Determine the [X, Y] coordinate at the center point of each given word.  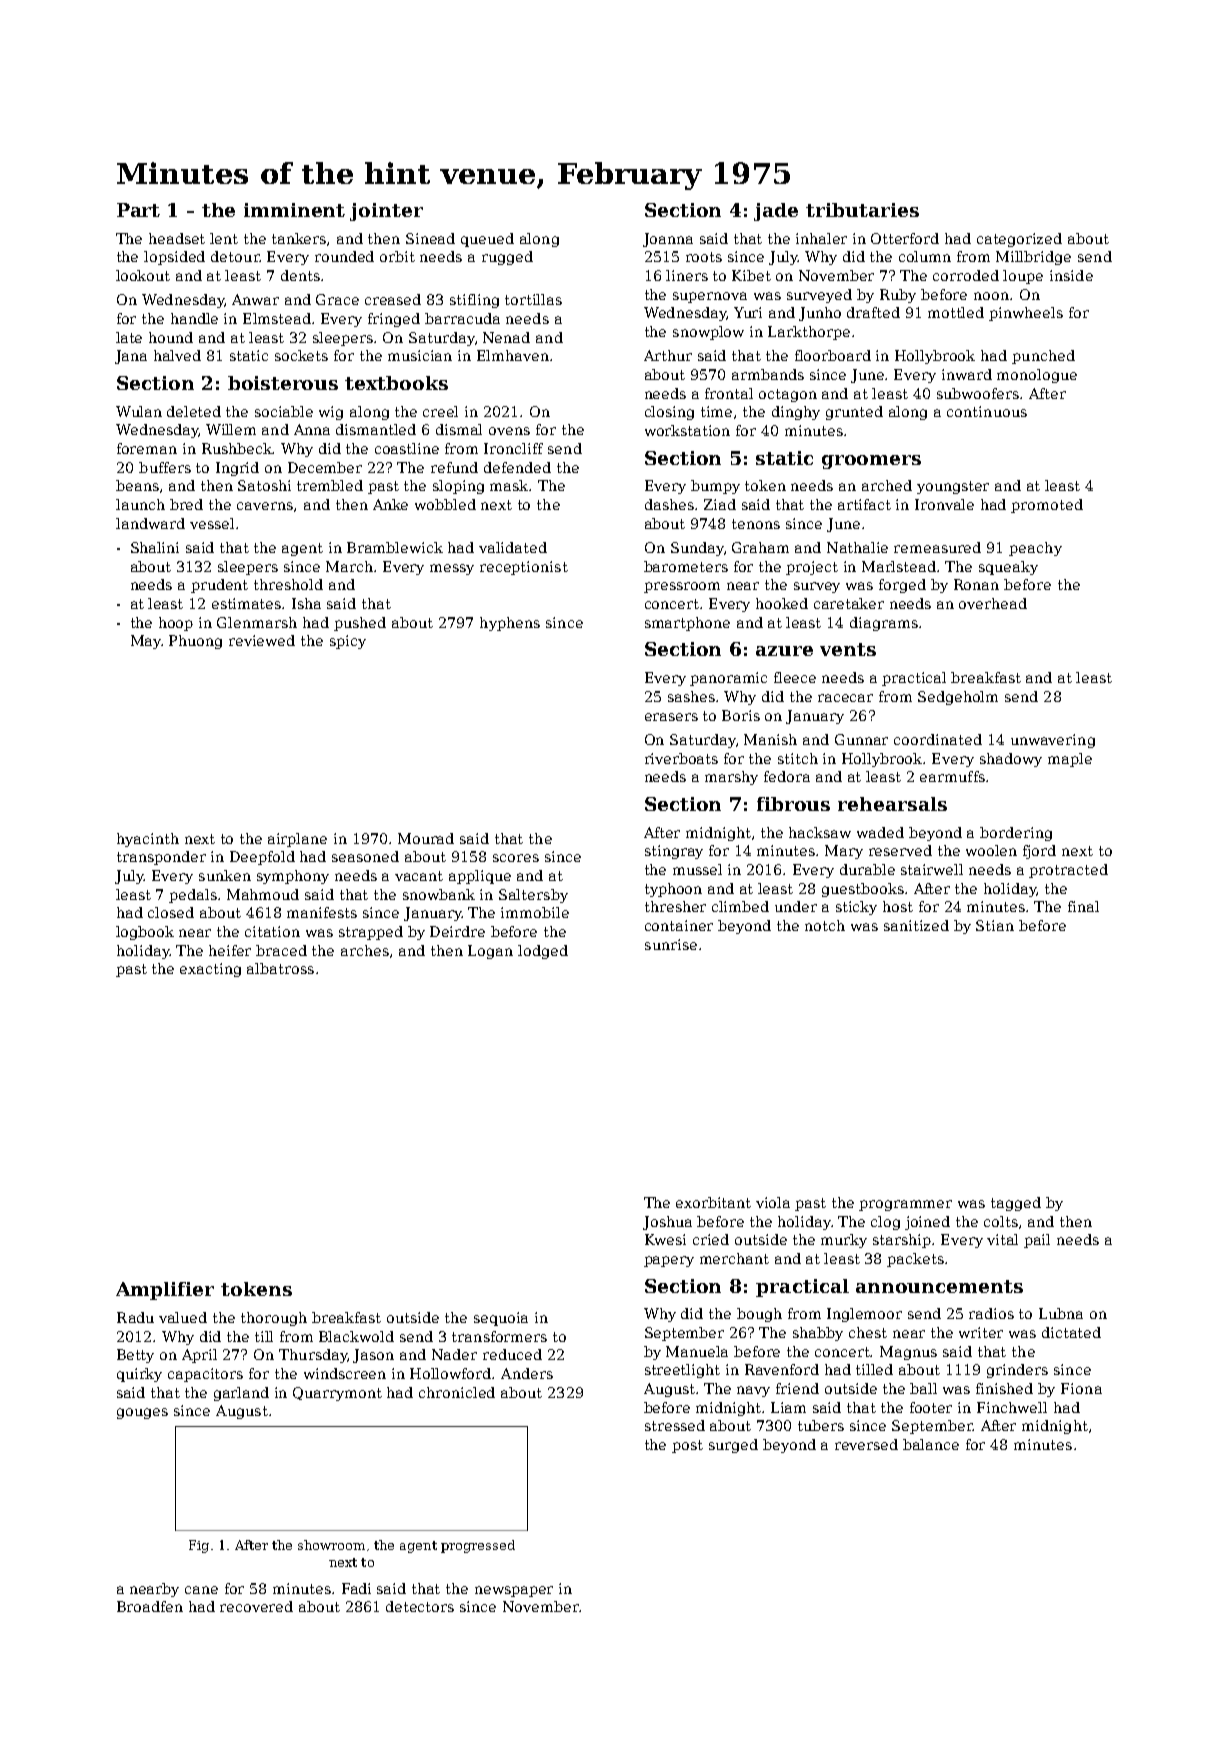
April [199, 1356]
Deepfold [262, 858]
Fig [199, 1546]
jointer [386, 212]
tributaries [862, 210]
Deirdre [457, 931]
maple [1070, 760]
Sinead [430, 238]
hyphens [510, 624]
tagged [1016, 1204]
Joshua [667, 1223]
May [146, 642]
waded [880, 832]
